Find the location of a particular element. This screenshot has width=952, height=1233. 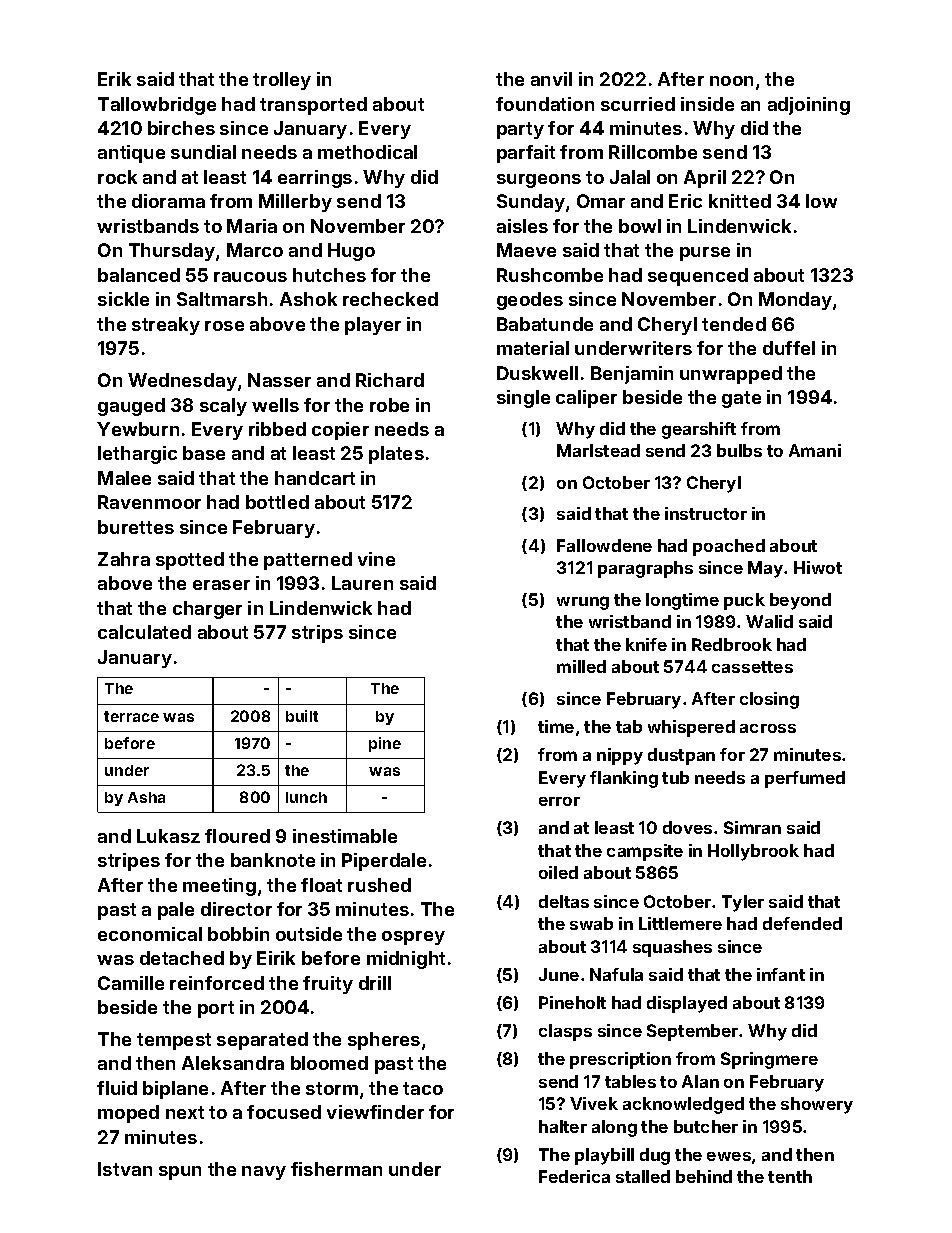

Benjamin is located at coordinates (632, 375).
